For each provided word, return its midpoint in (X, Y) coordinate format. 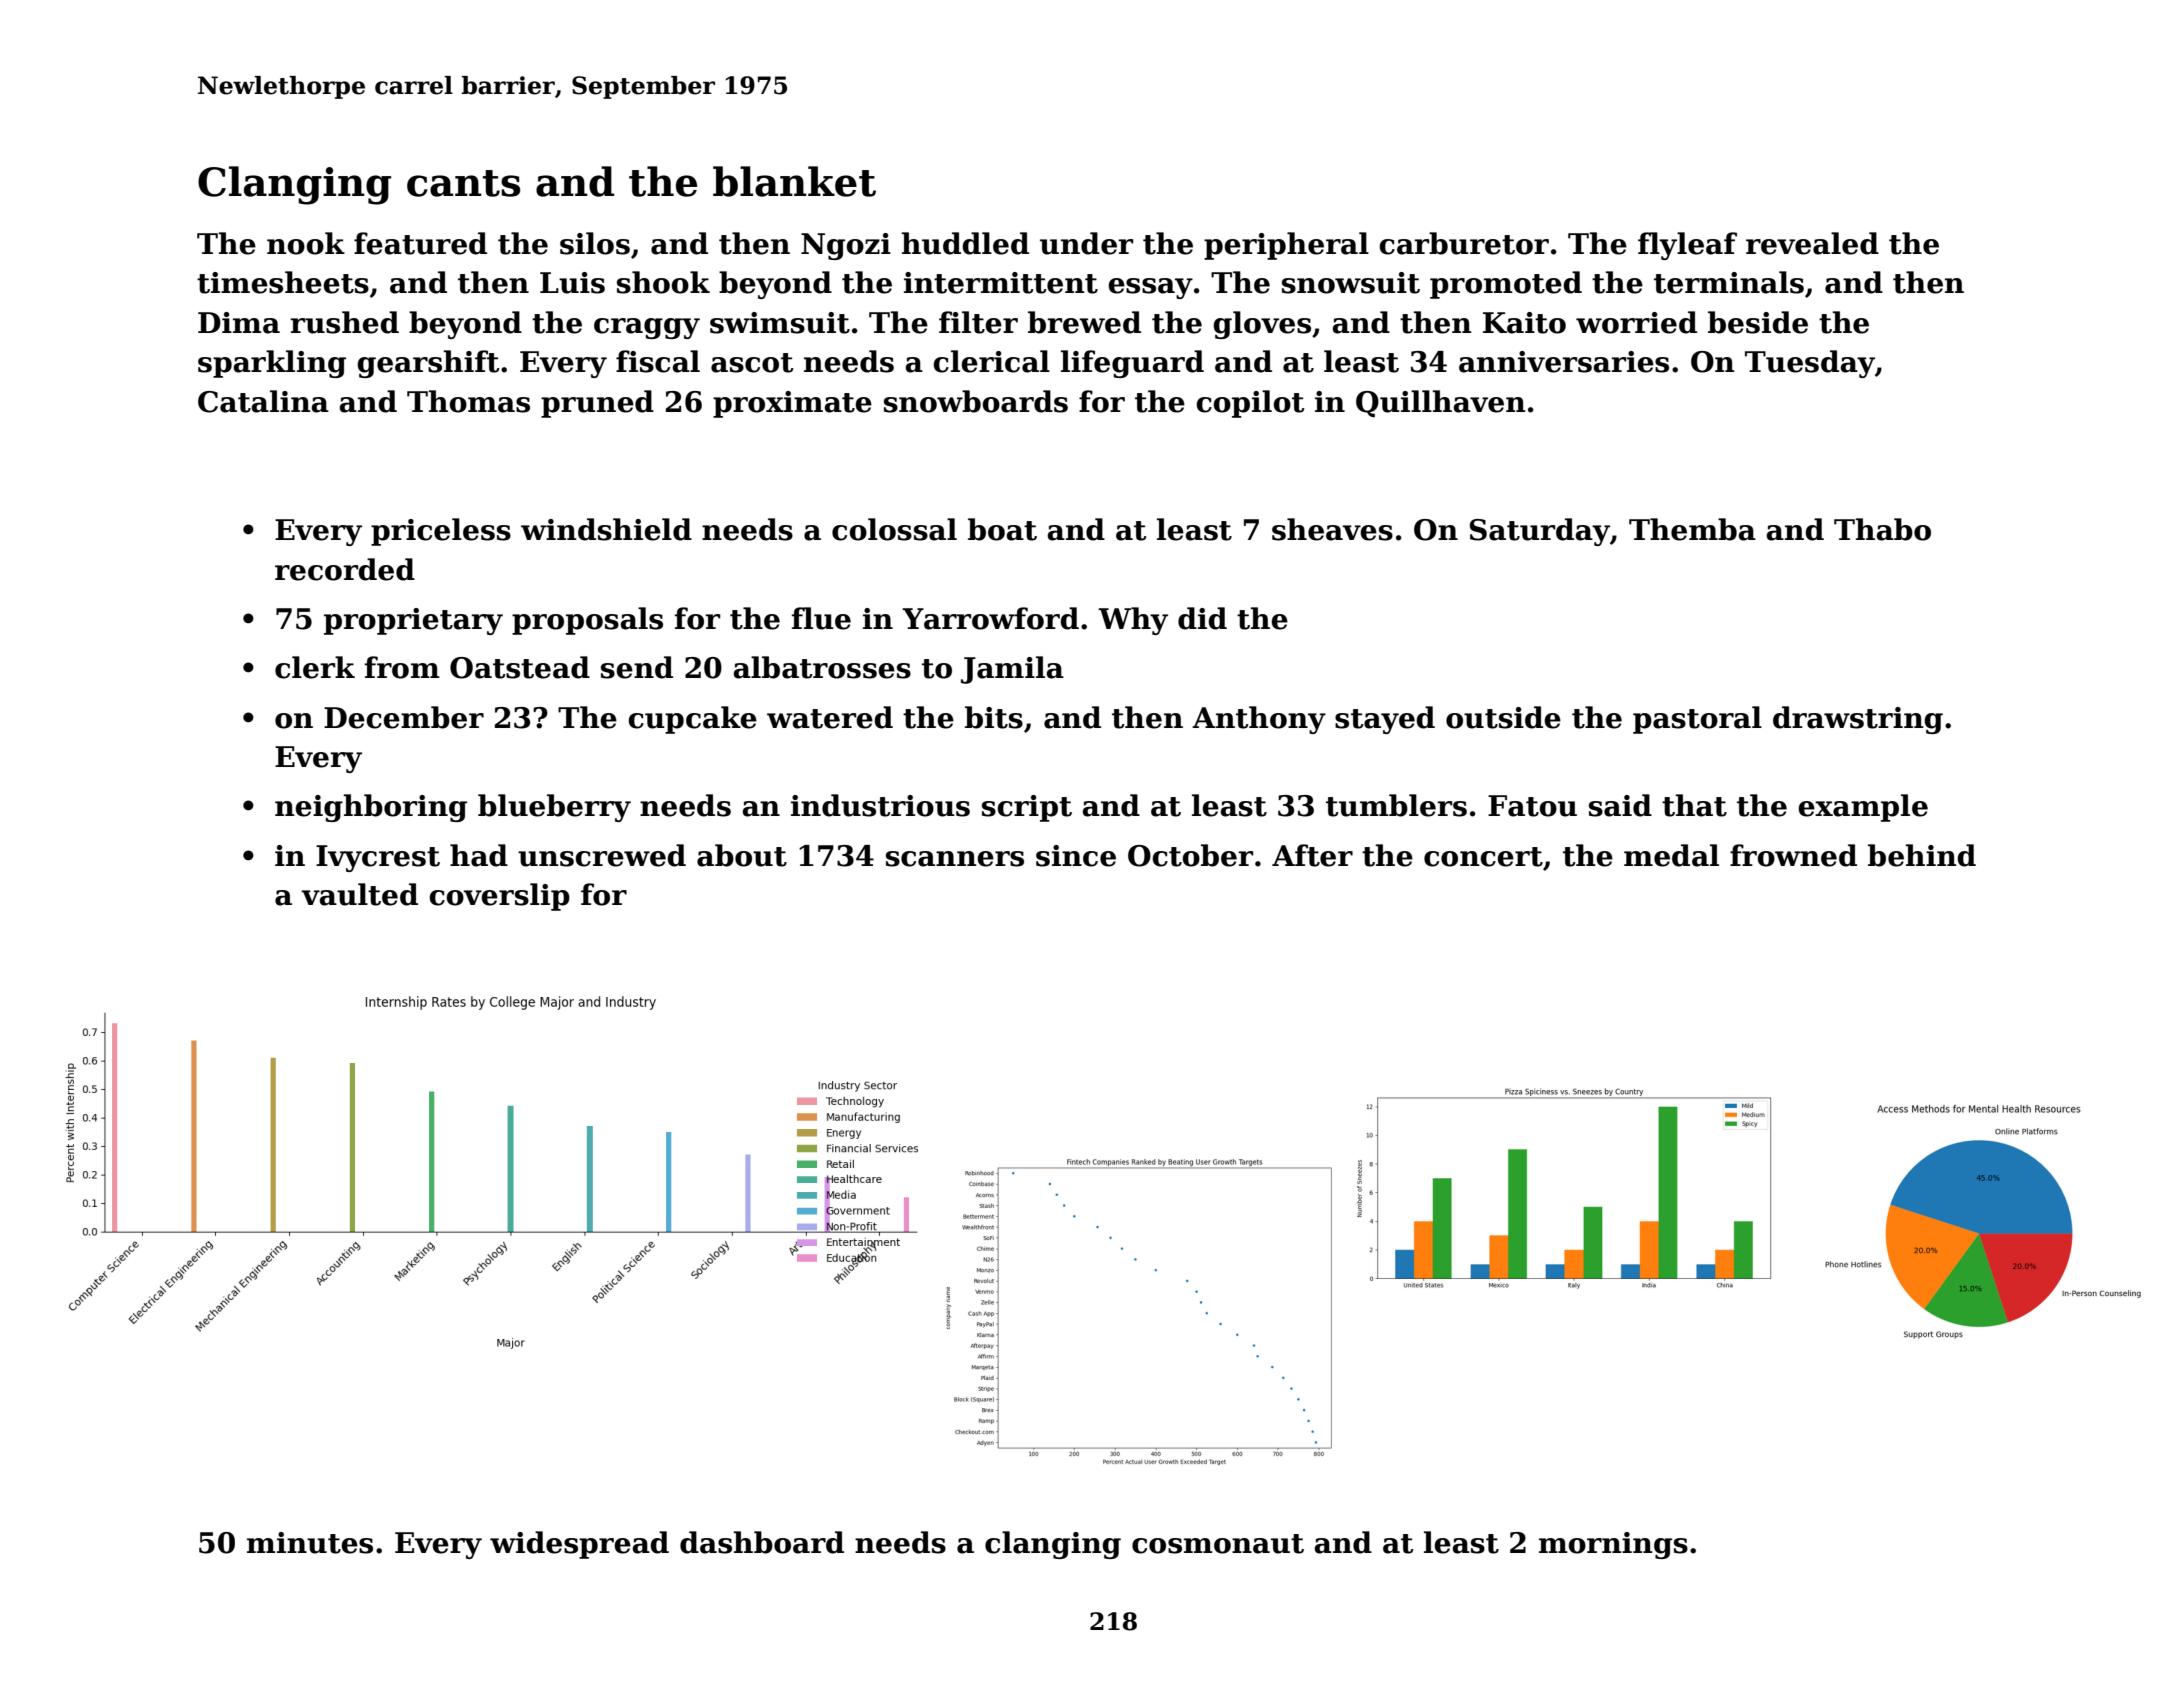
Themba (1692, 529)
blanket (794, 181)
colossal (894, 529)
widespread (579, 1545)
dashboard (762, 1542)
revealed (1812, 243)
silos (595, 243)
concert (1483, 857)
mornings (1613, 1545)
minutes (310, 1543)
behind (1922, 855)
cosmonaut (1218, 1544)
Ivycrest (378, 858)
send (637, 667)
